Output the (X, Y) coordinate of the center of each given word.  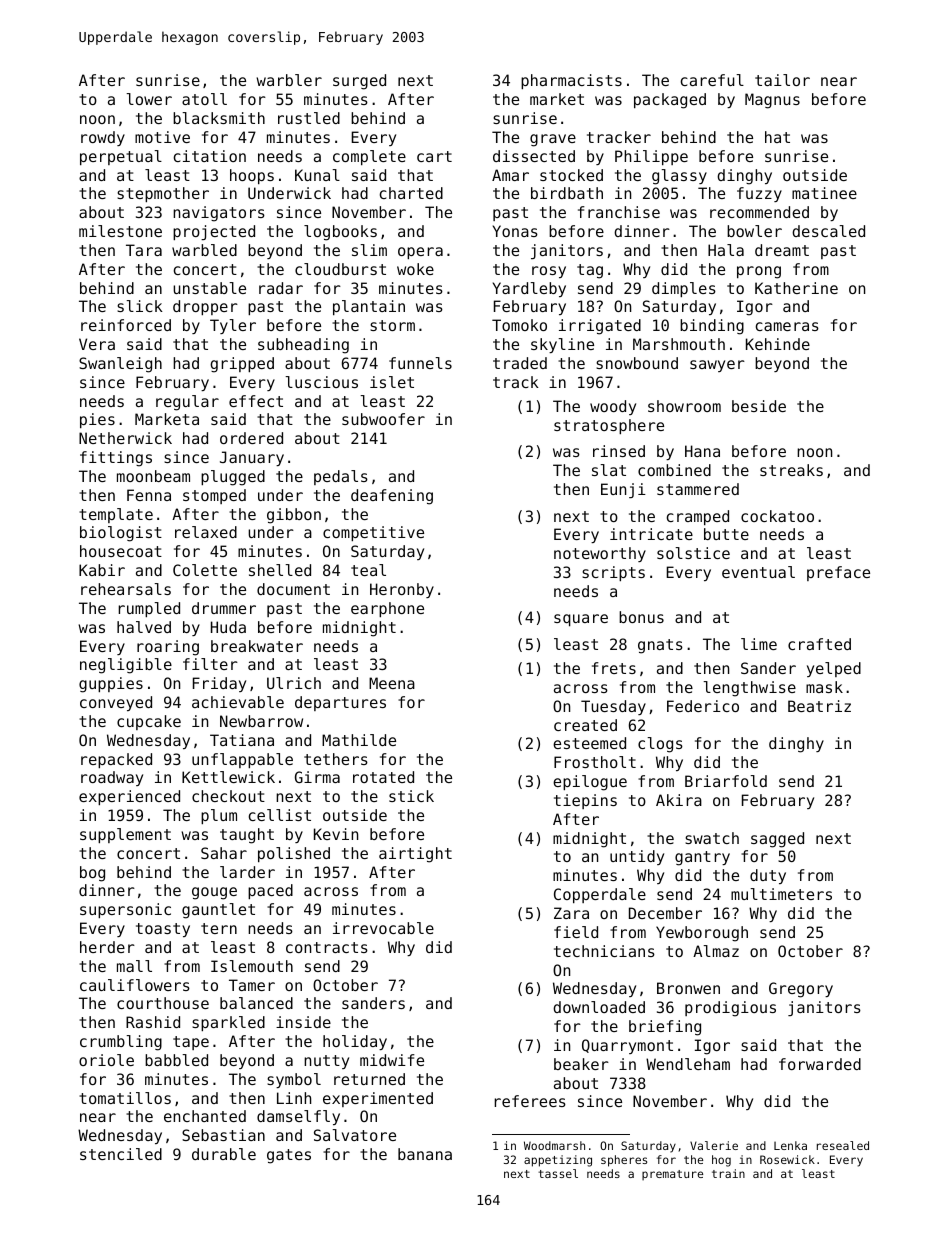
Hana (702, 451)
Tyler (233, 326)
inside (303, 1022)
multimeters (781, 894)
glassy (679, 177)
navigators (219, 214)
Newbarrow (261, 721)
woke (415, 269)
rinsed (619, 451)
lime (759, 644)
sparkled (228, 1023)
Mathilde (359, 740)
